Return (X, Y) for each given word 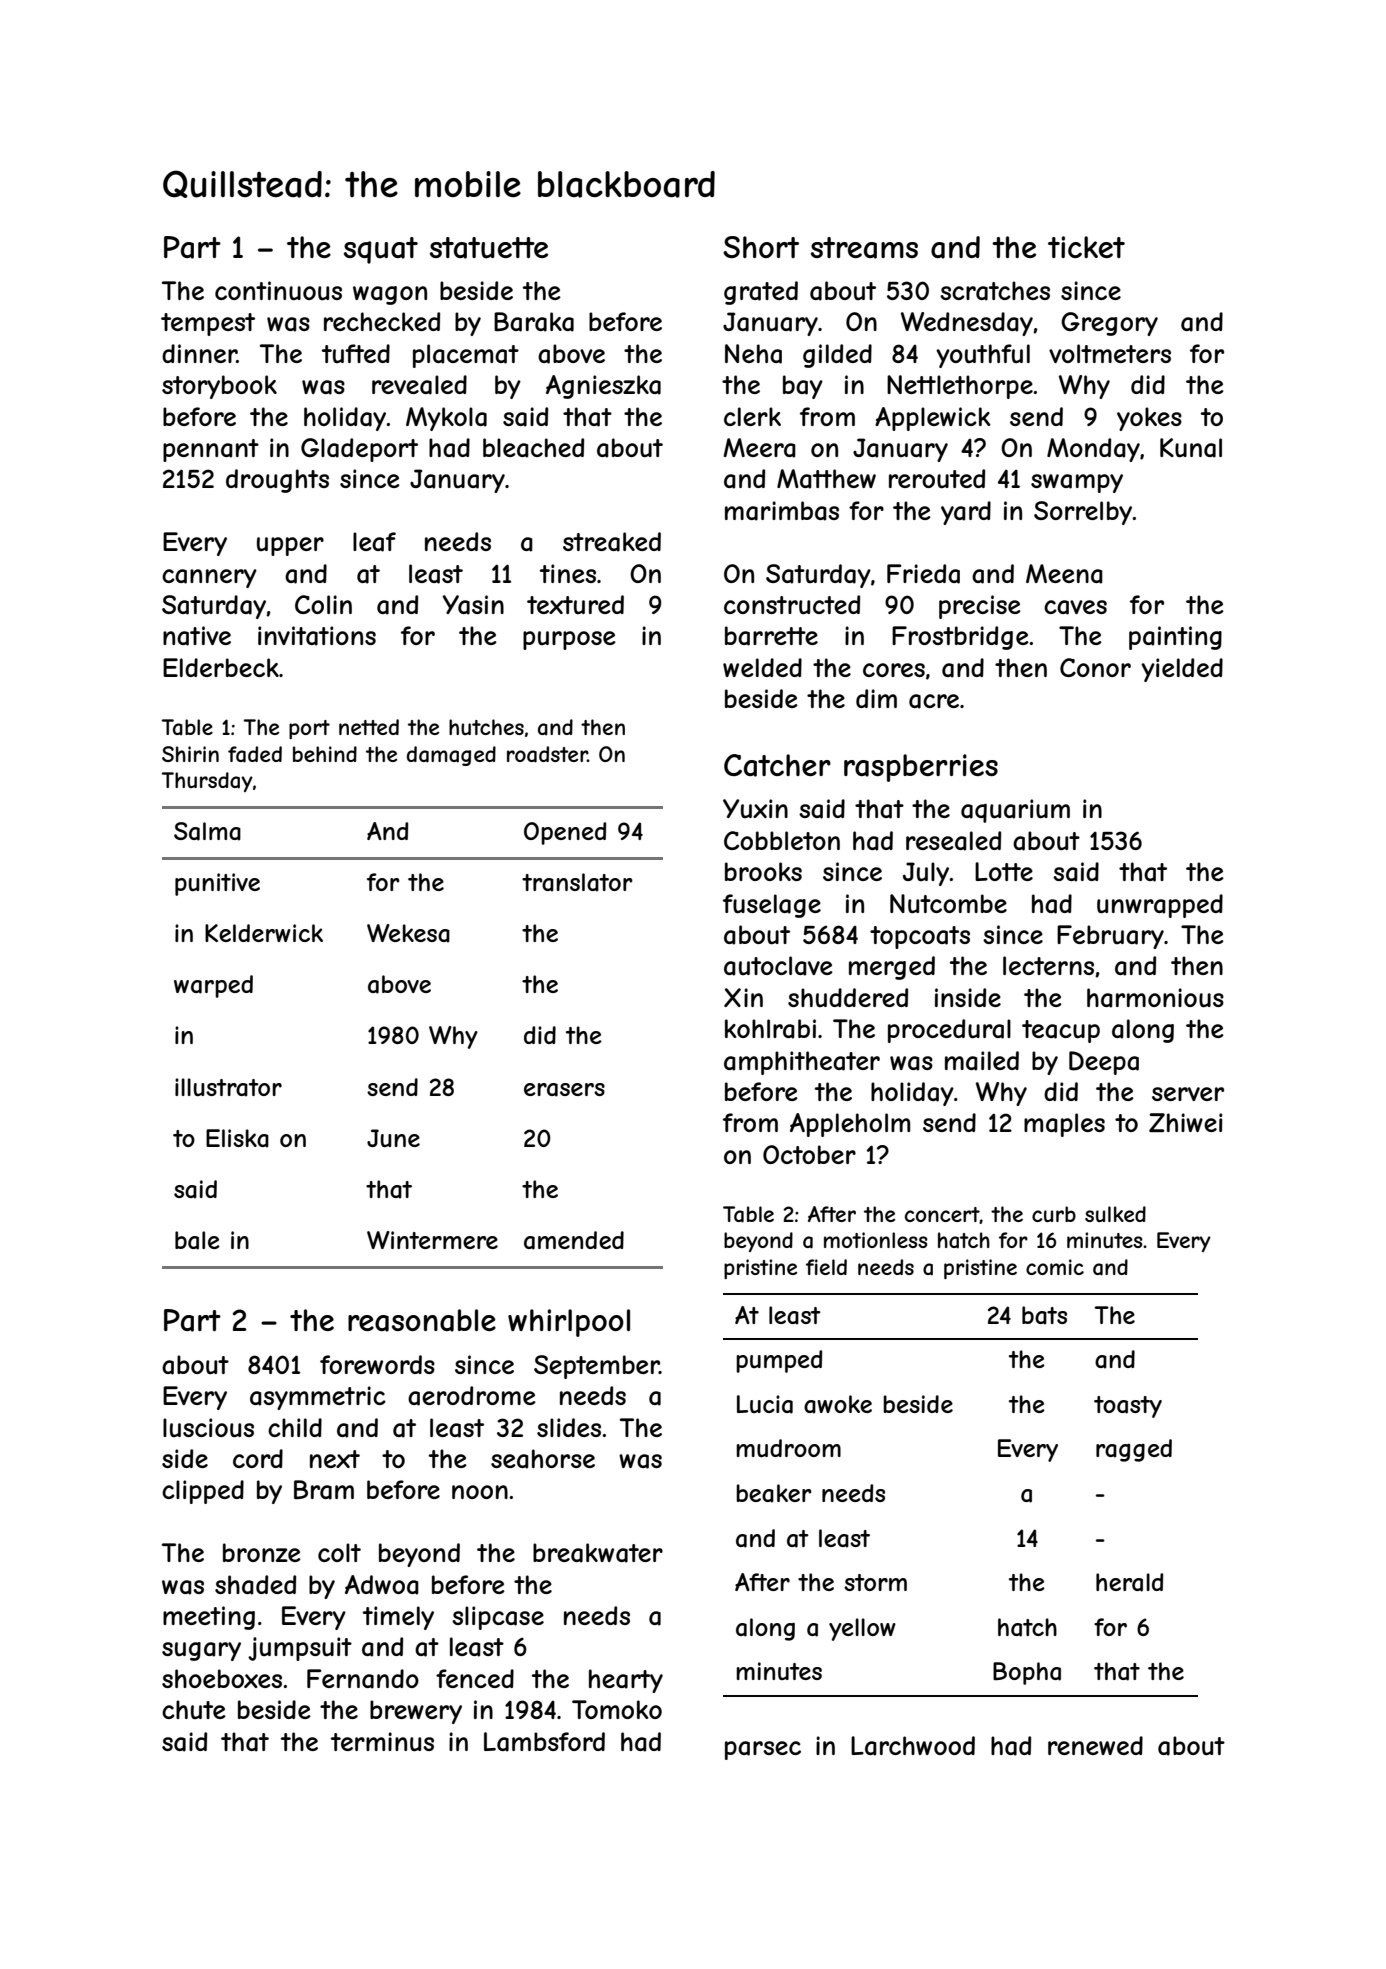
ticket (1086, 247)
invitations (317, 636)
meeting (209, 1618)
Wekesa (408, 933)
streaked (612, 542)
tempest (208, 324)
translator (577, 882)
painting (1175, 638)
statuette (489, 248)
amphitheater (802, 1063)
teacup (1061, 1031)
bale (197, 1240)
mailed (982, 1061)
